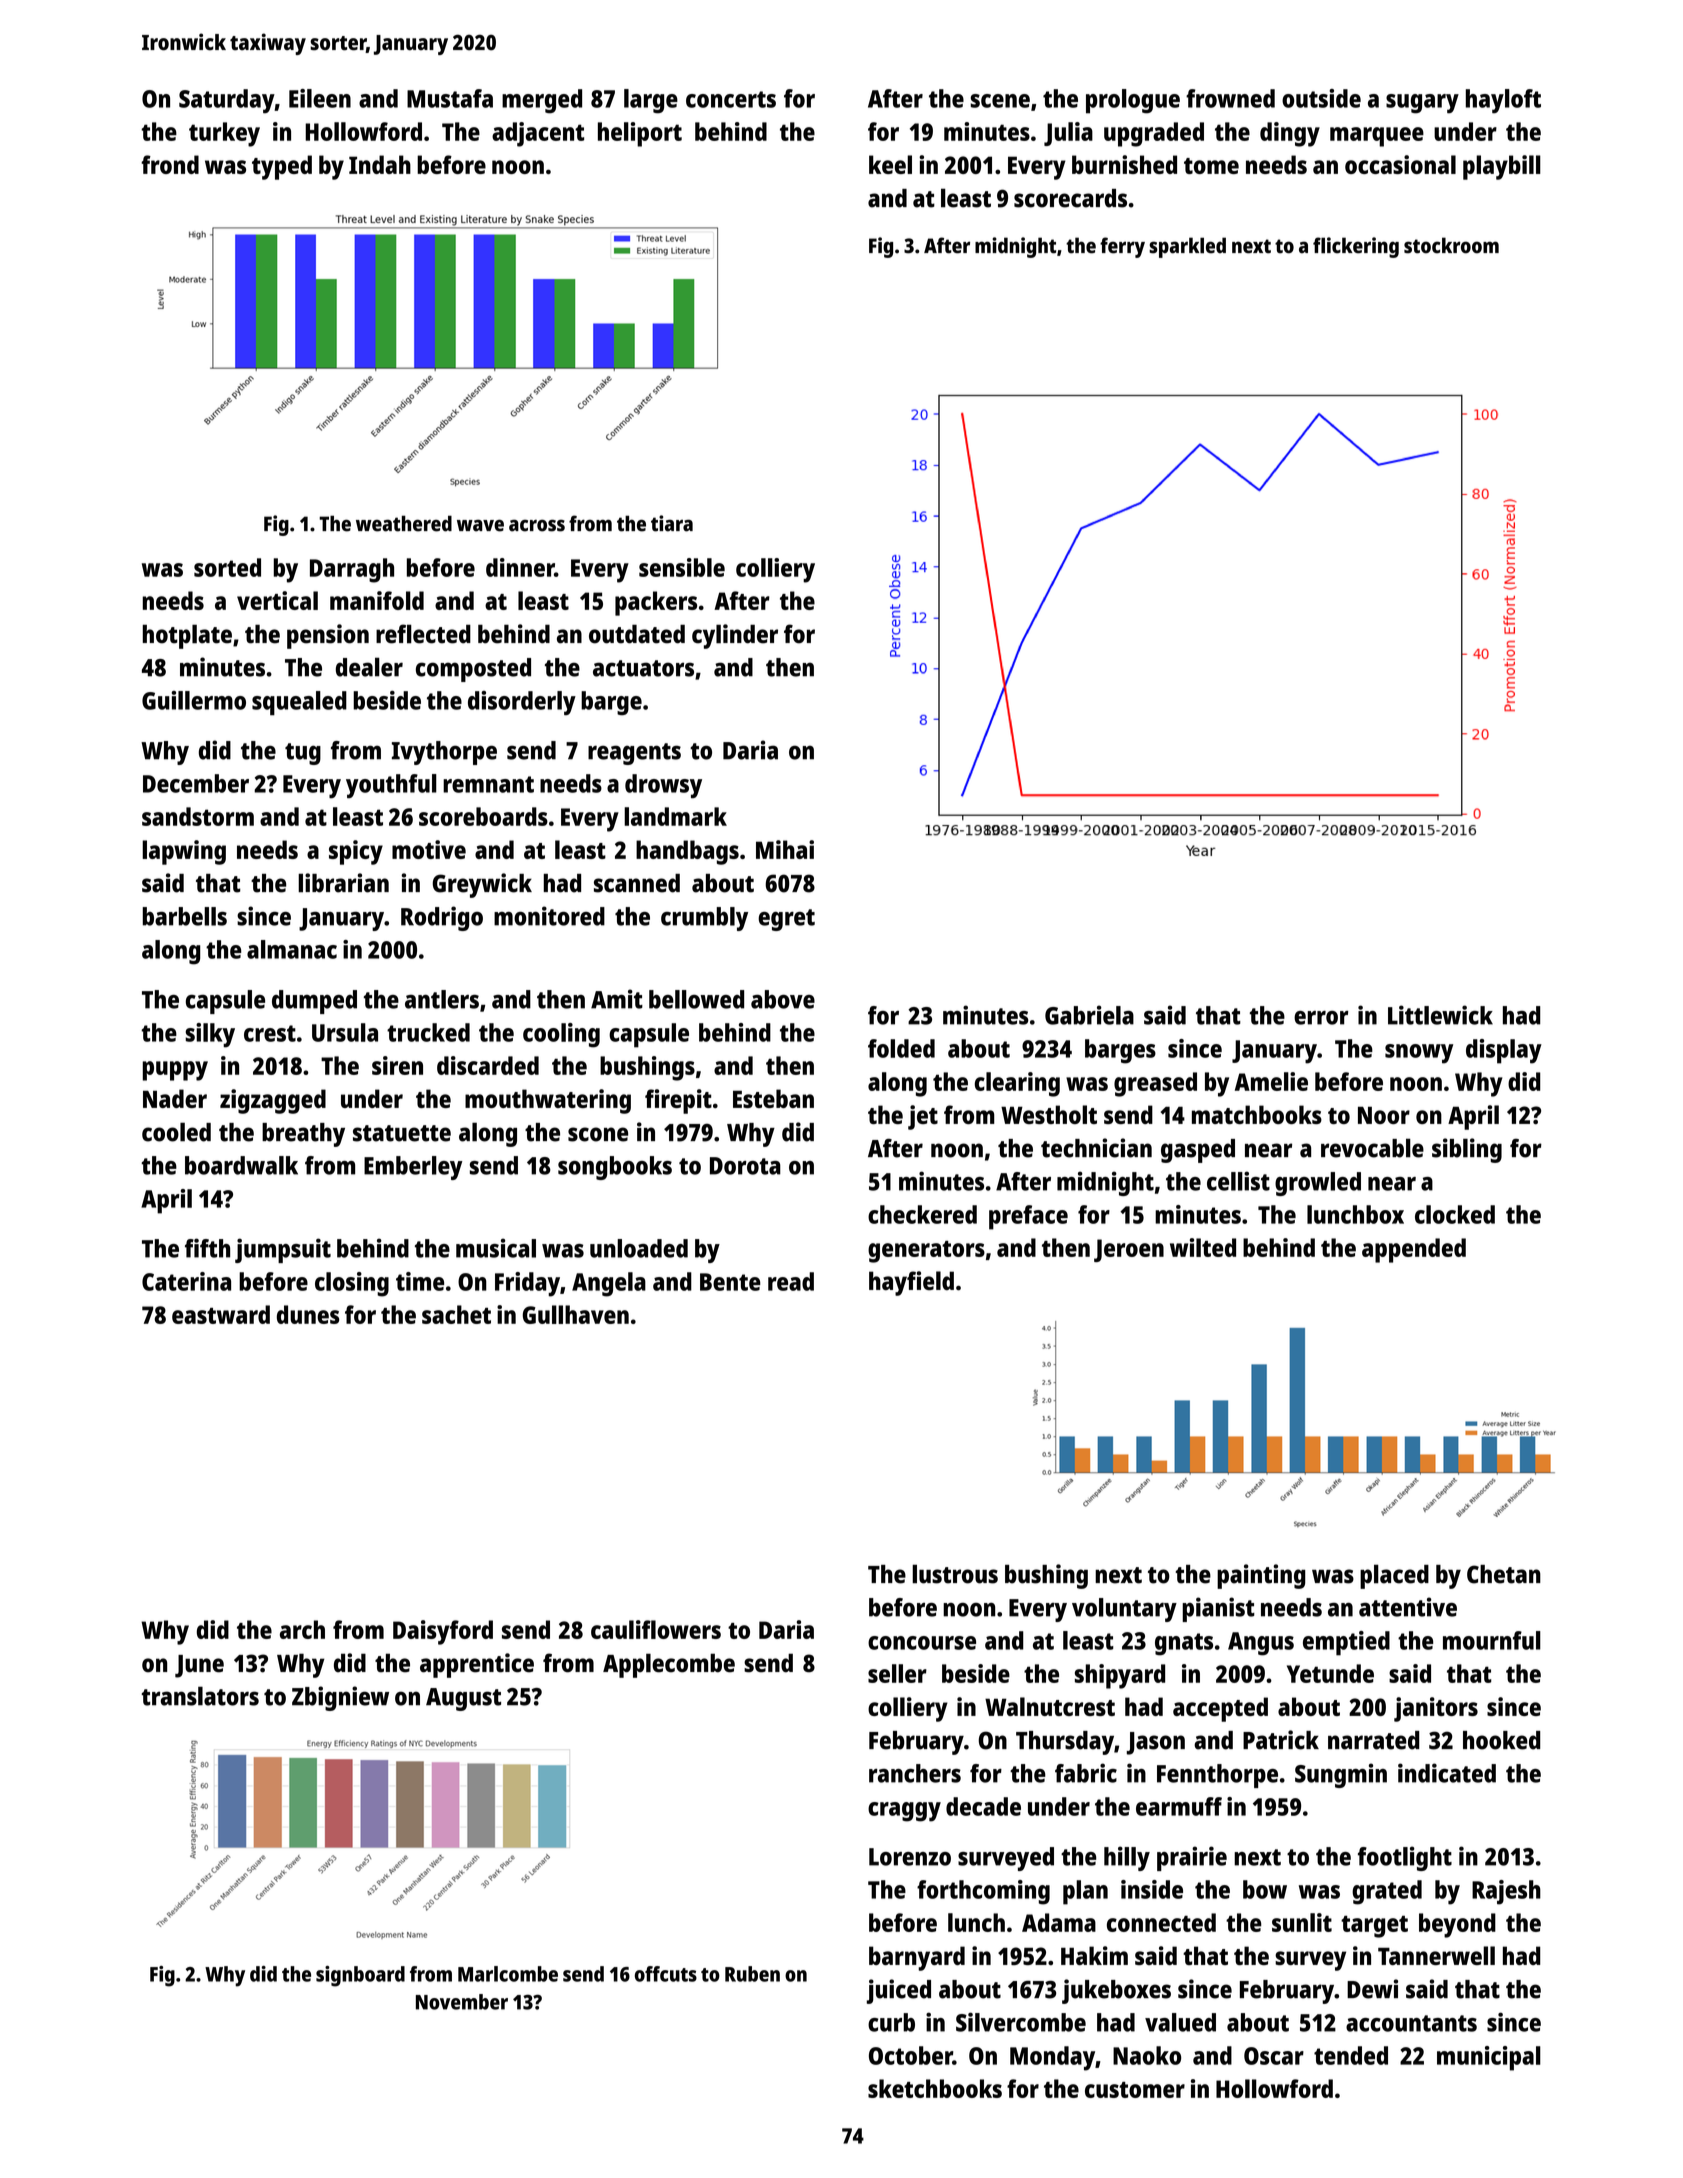  I want to click on Gabriela, so click(1089, 1015).
